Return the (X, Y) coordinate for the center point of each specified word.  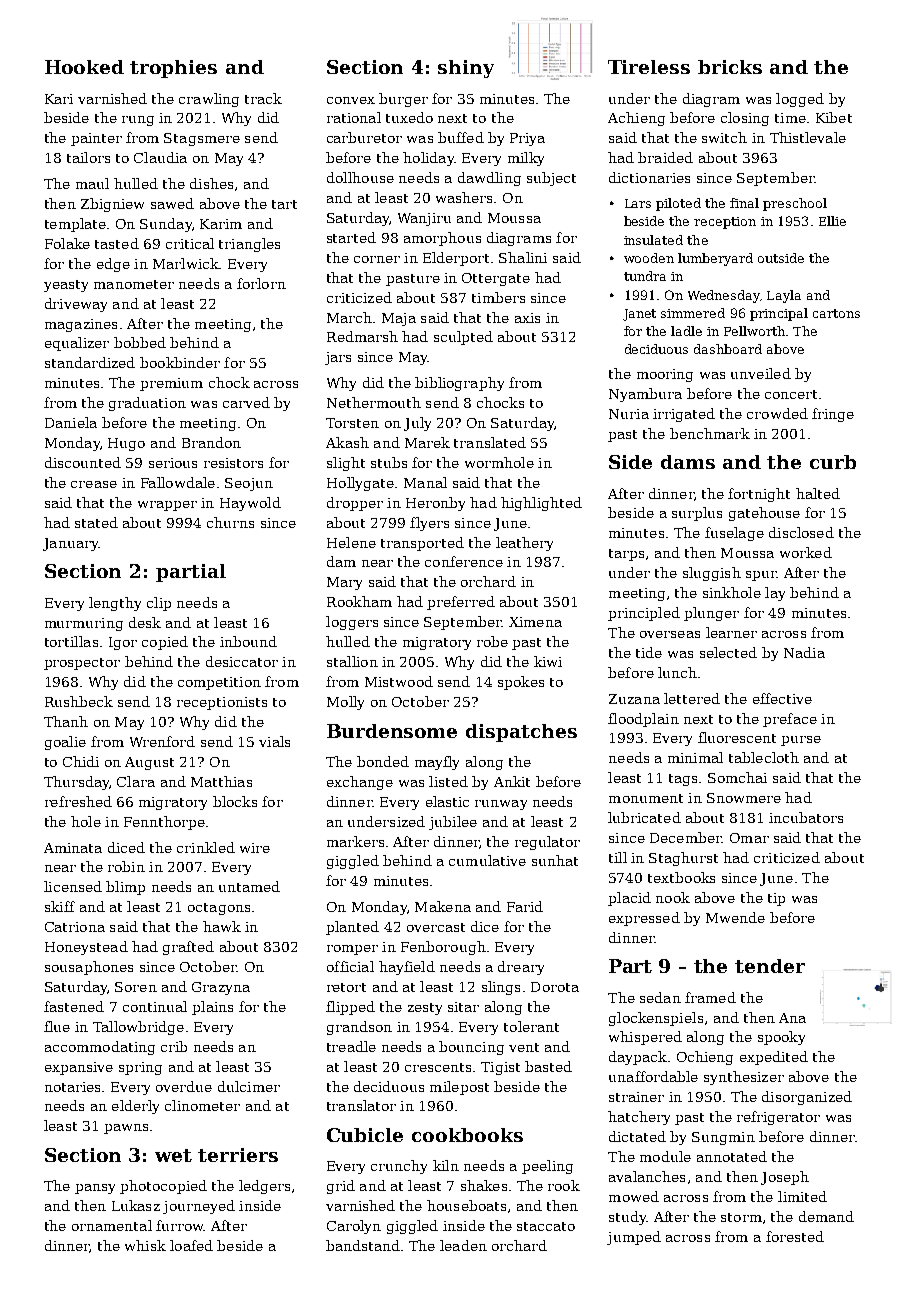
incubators (806, 817)
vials (274, 741)
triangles (249, 245)
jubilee (453, 823)
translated (490, 442)
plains (212, 1008)
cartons (836, 313)
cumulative (487, 860)
